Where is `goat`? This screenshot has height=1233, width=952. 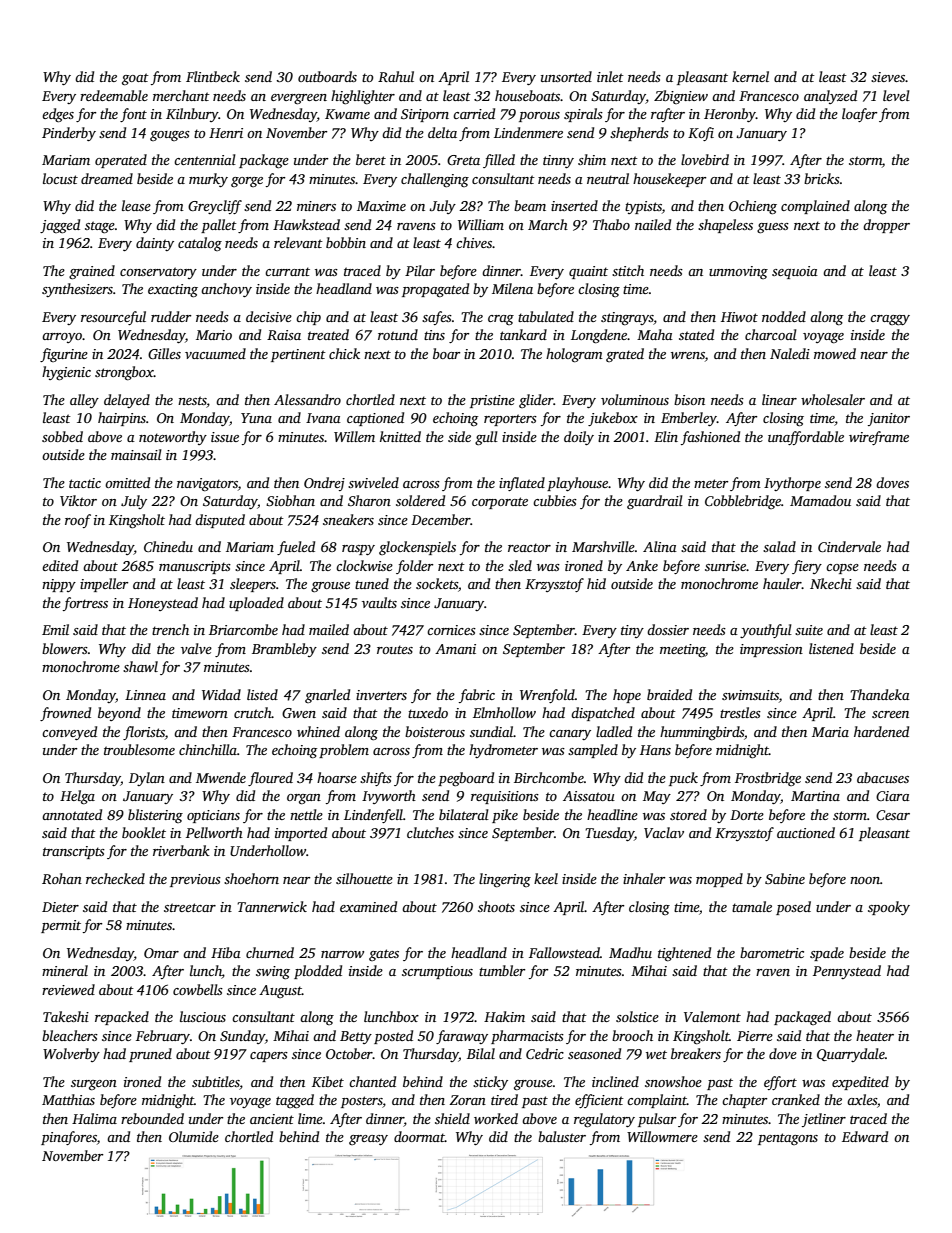
goat is located at coordinates (135, 79).
